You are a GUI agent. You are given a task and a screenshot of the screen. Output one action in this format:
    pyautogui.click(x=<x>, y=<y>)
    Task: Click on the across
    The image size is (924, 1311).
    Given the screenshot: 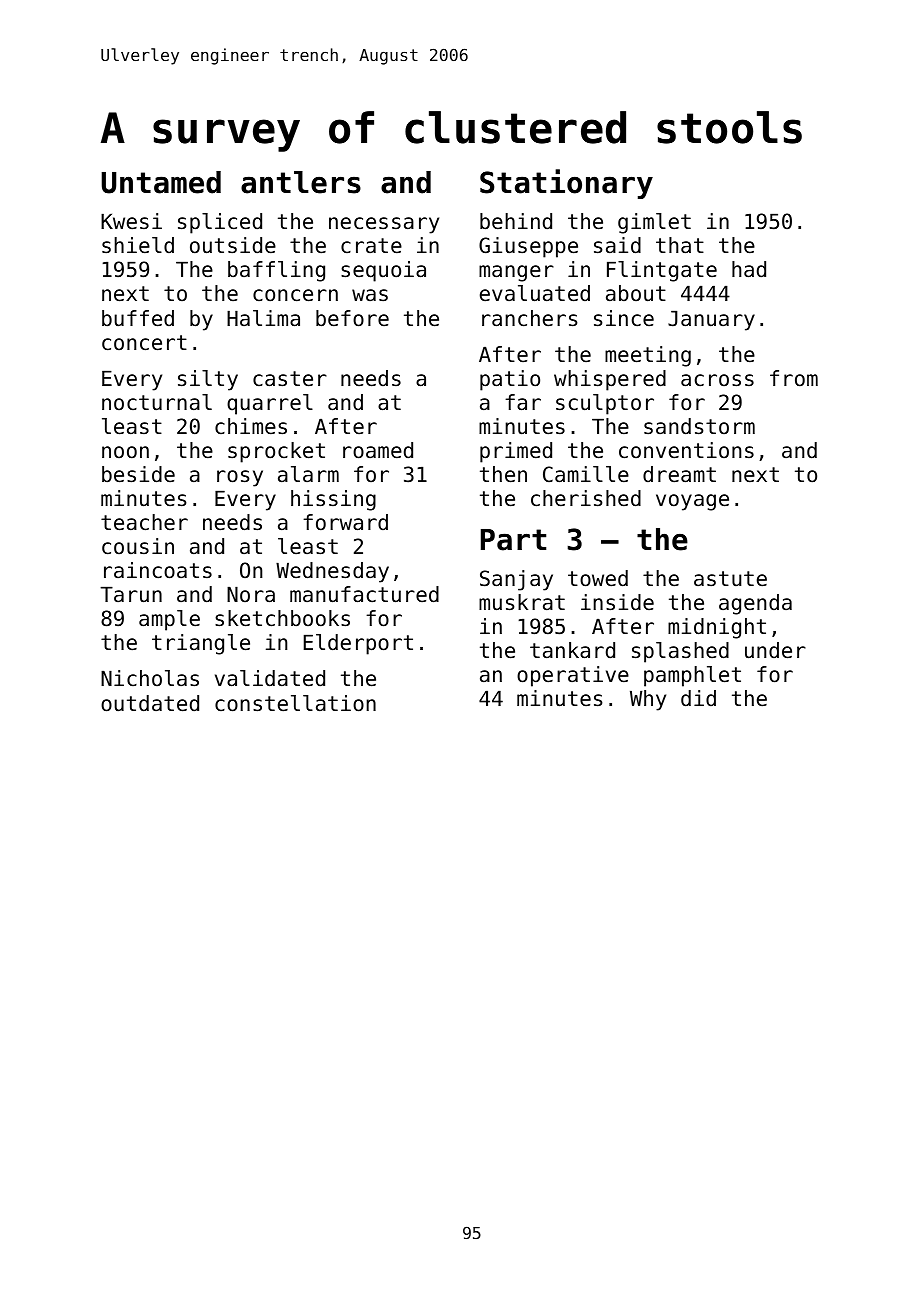 What is the action you would take?
    pyautogui.click(x=717, y=380)
